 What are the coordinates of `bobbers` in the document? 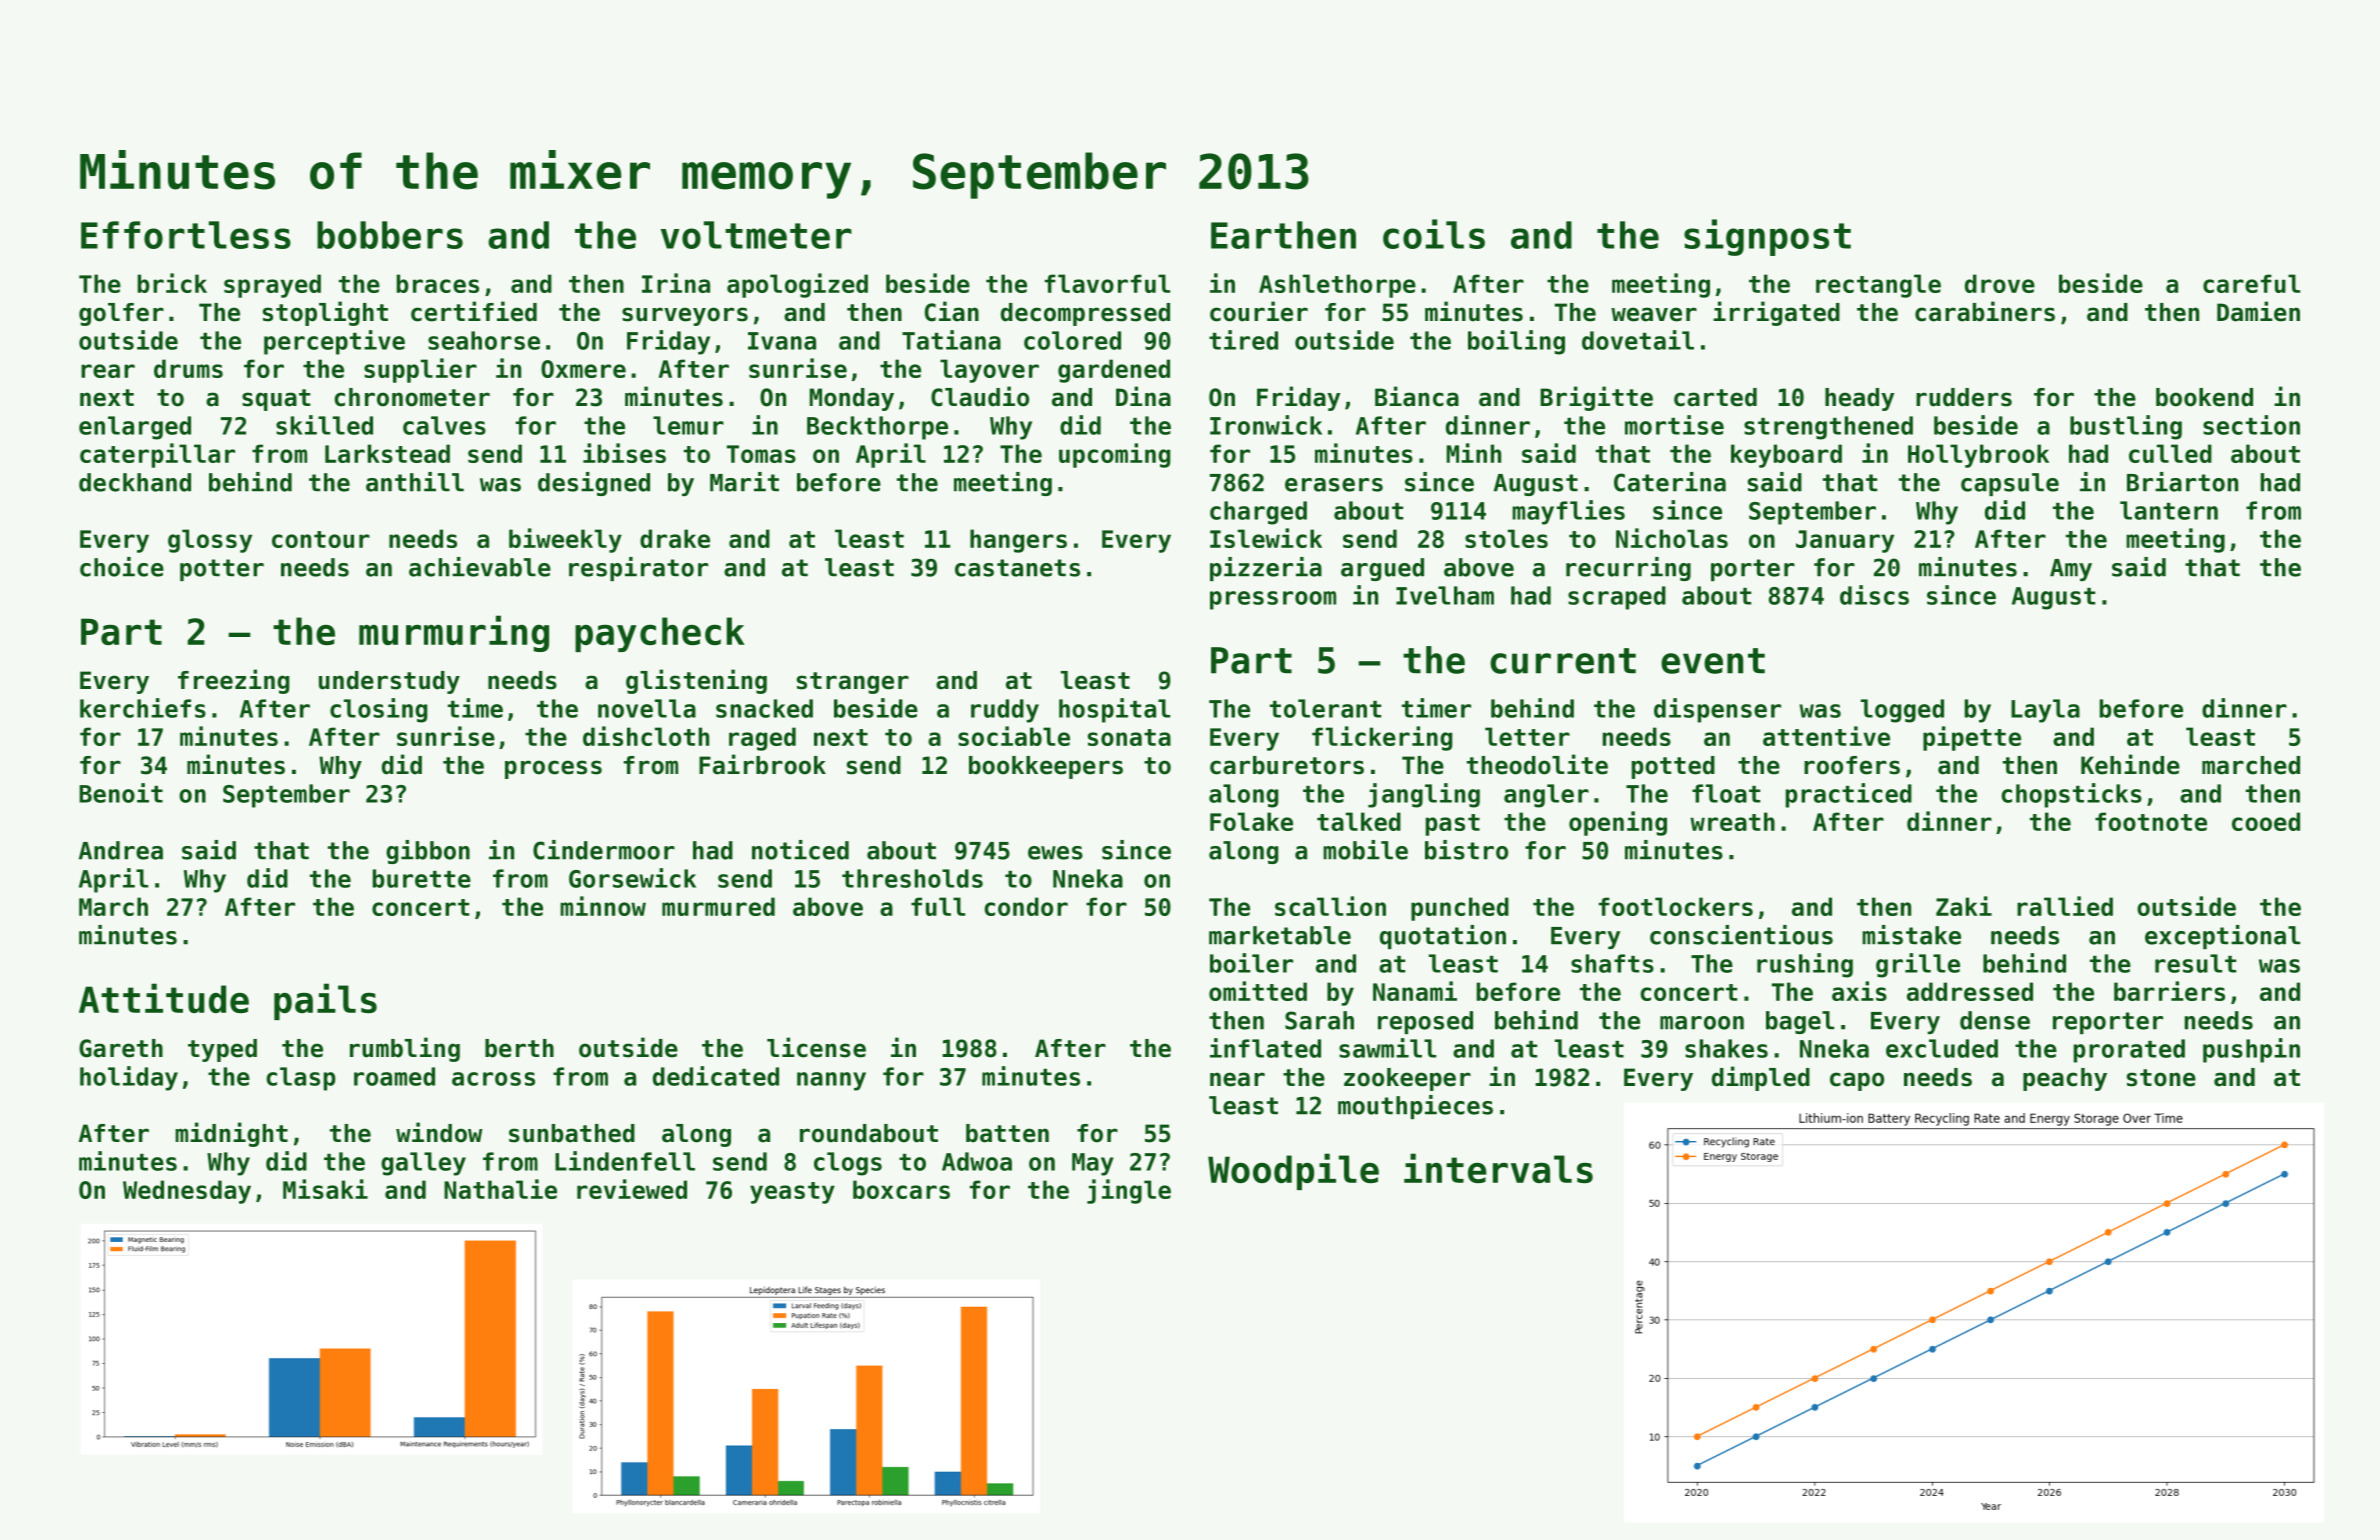 It's located at (390, 235).
